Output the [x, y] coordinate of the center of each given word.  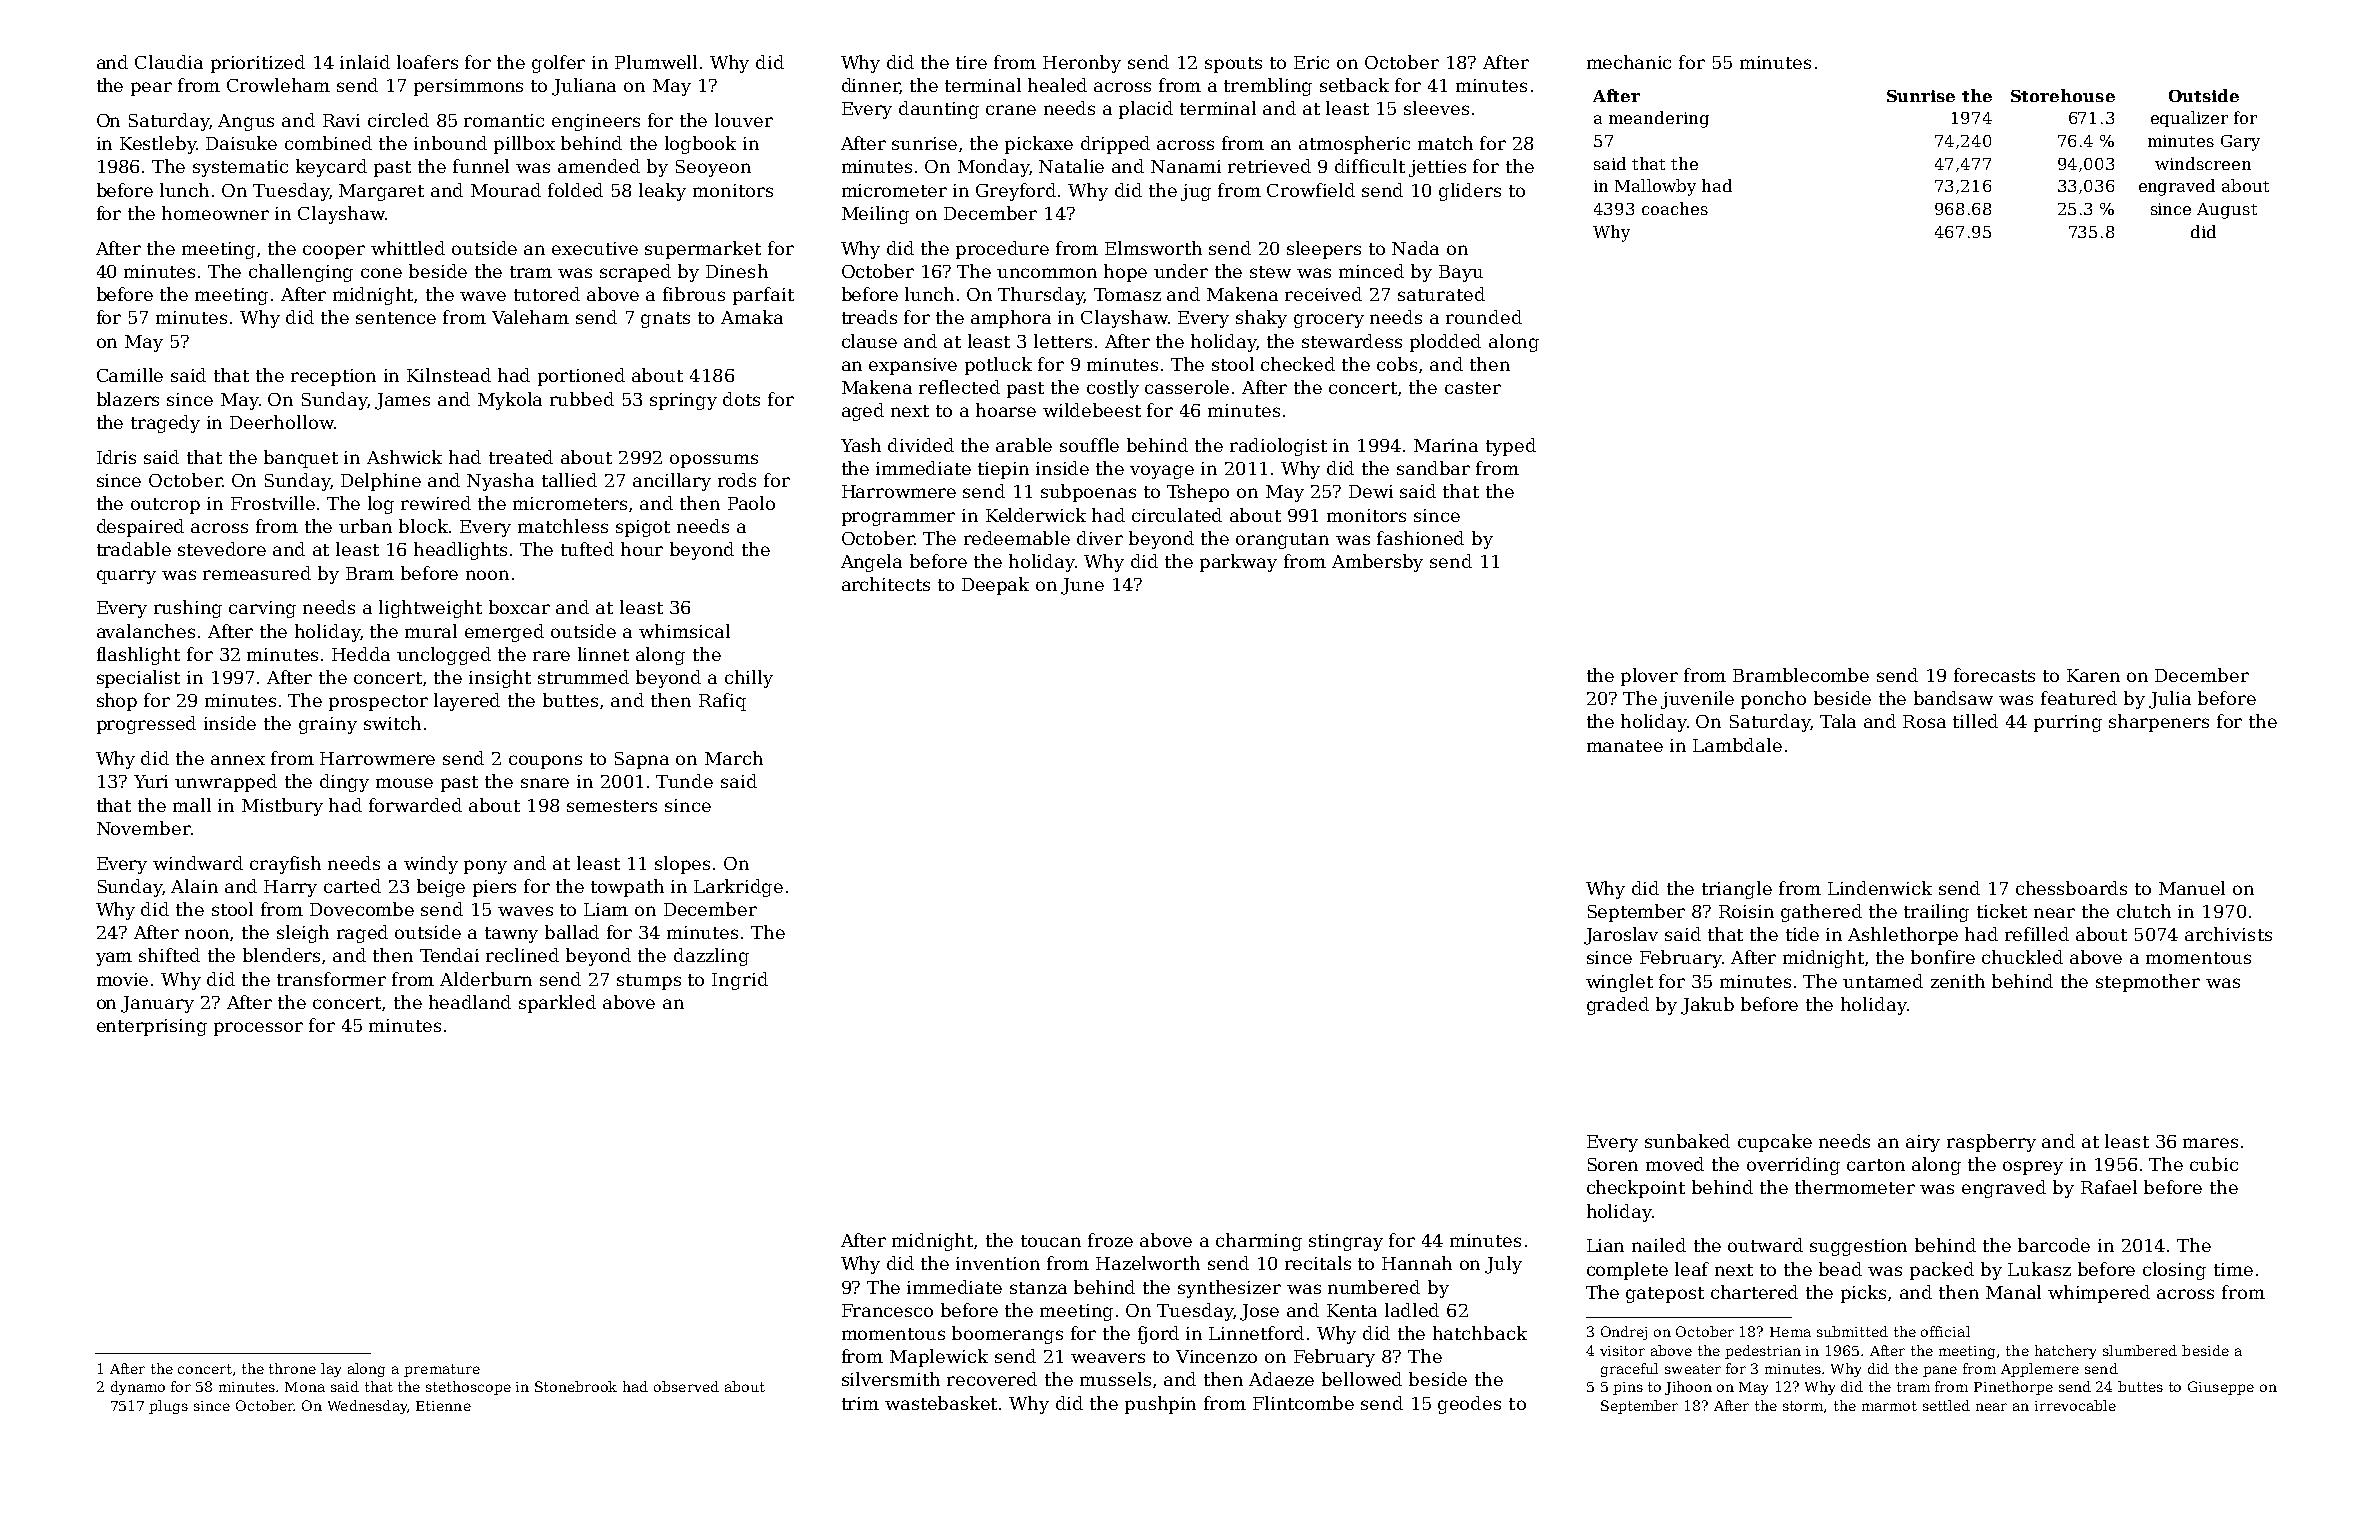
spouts [1233, 65]
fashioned [1420, 538]
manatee [1625, 746]
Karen [2093, 675]
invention [998, 1263]
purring [2068, 723]
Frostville [273, 503]
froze [1110, 1240]
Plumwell [656, 62]
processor [258, 1029]
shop [117, 702]
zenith [1958, 981]
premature [442, 1370]
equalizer [2189, 119]
